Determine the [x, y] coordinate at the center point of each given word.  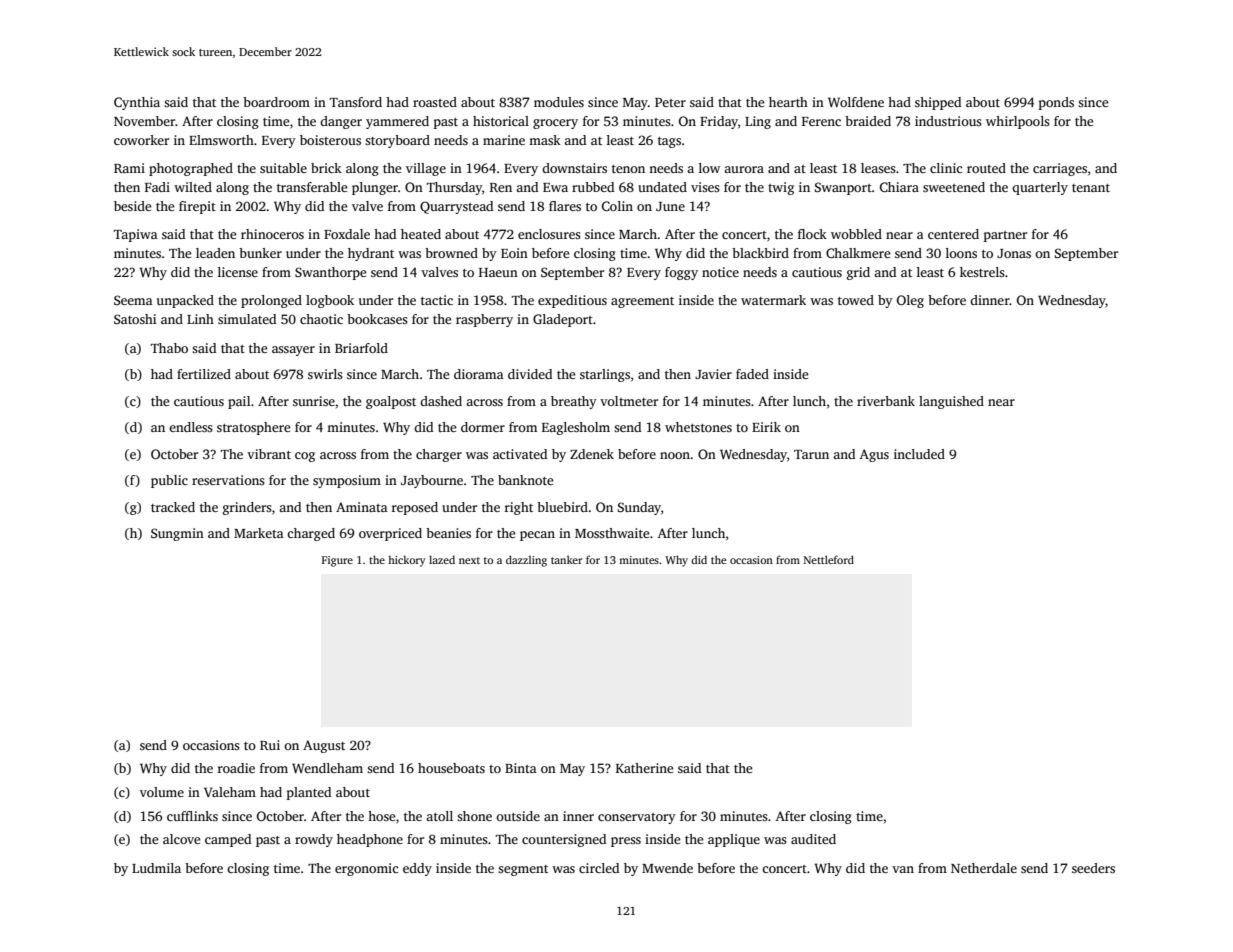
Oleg [910, 301]
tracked [173, 507]
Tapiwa [136, 235]
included [919, 454]
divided [530, 374]
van [903, 869]
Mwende [667, 868]
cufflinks [192, 816]
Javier [713, 374]
